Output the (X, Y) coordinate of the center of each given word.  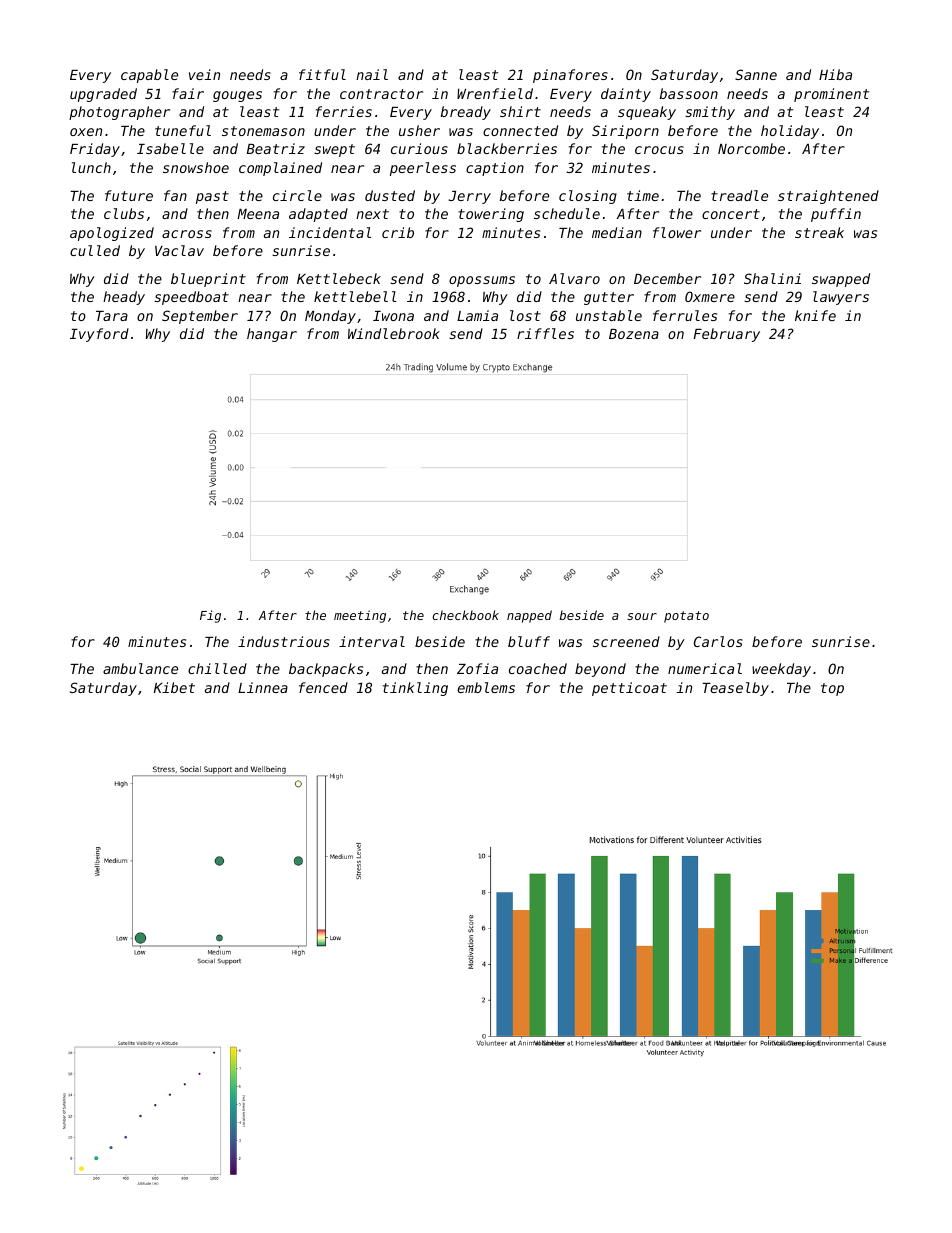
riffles (545, 333)
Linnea (263, 687)
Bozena (634, 334)
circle (297, 195)
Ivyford (99, 335)
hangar (272, 335)
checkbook (465, 615)
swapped (841, 280)
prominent (831, 95)
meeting (360, 616)
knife (815, 315)
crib (398, 232)
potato (686, 617)
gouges (237, 96)
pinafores (570, 76)
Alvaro (574, 278)
